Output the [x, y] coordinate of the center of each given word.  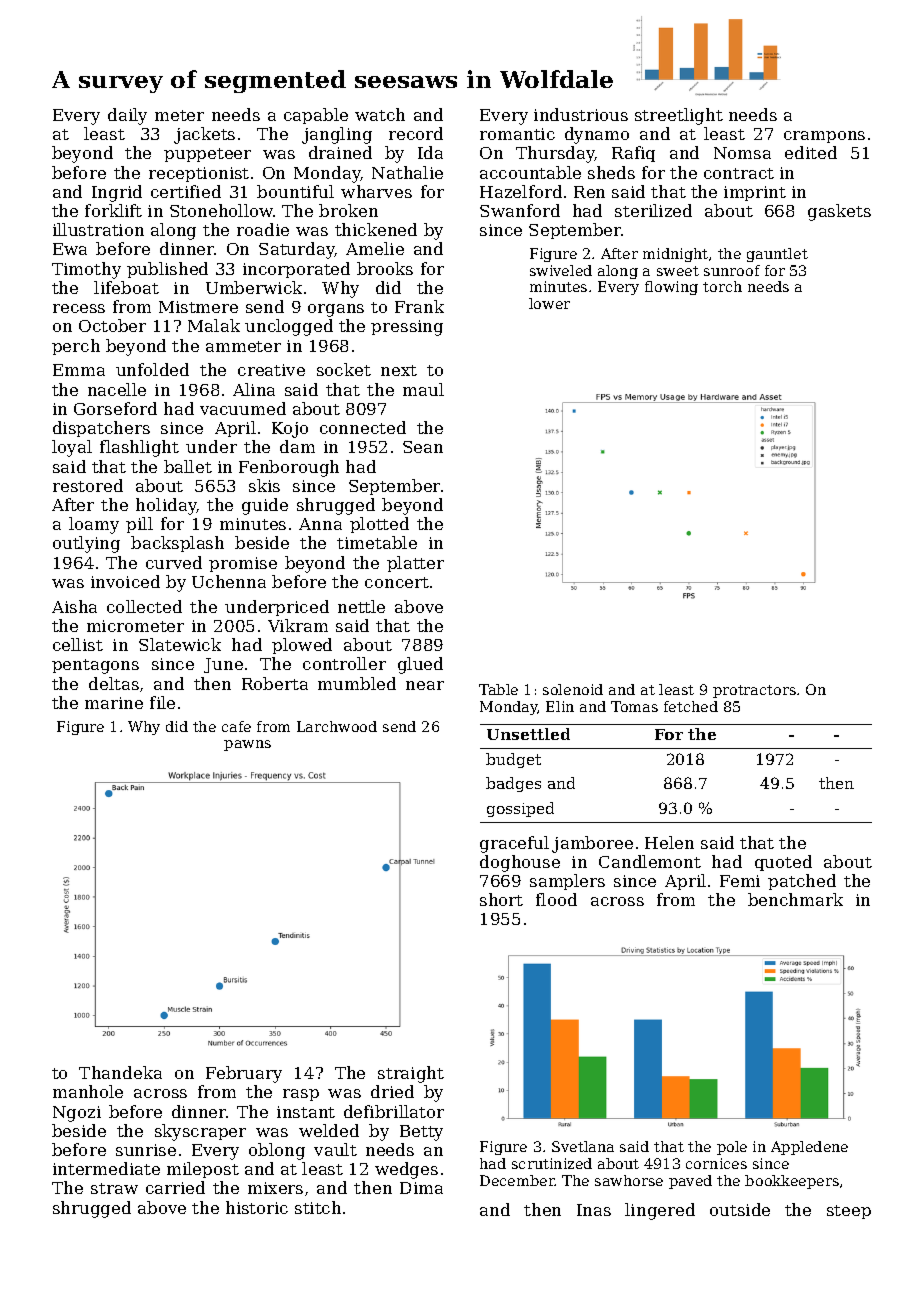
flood [556, 899]
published [167, 270]
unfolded [152, 369]
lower [549, 303]
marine [114, 703]
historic [257, 1207]
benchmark [795, 899]
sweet [678, 271]
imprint [755, 193]
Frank [419, 306]
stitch [318, 1207]
